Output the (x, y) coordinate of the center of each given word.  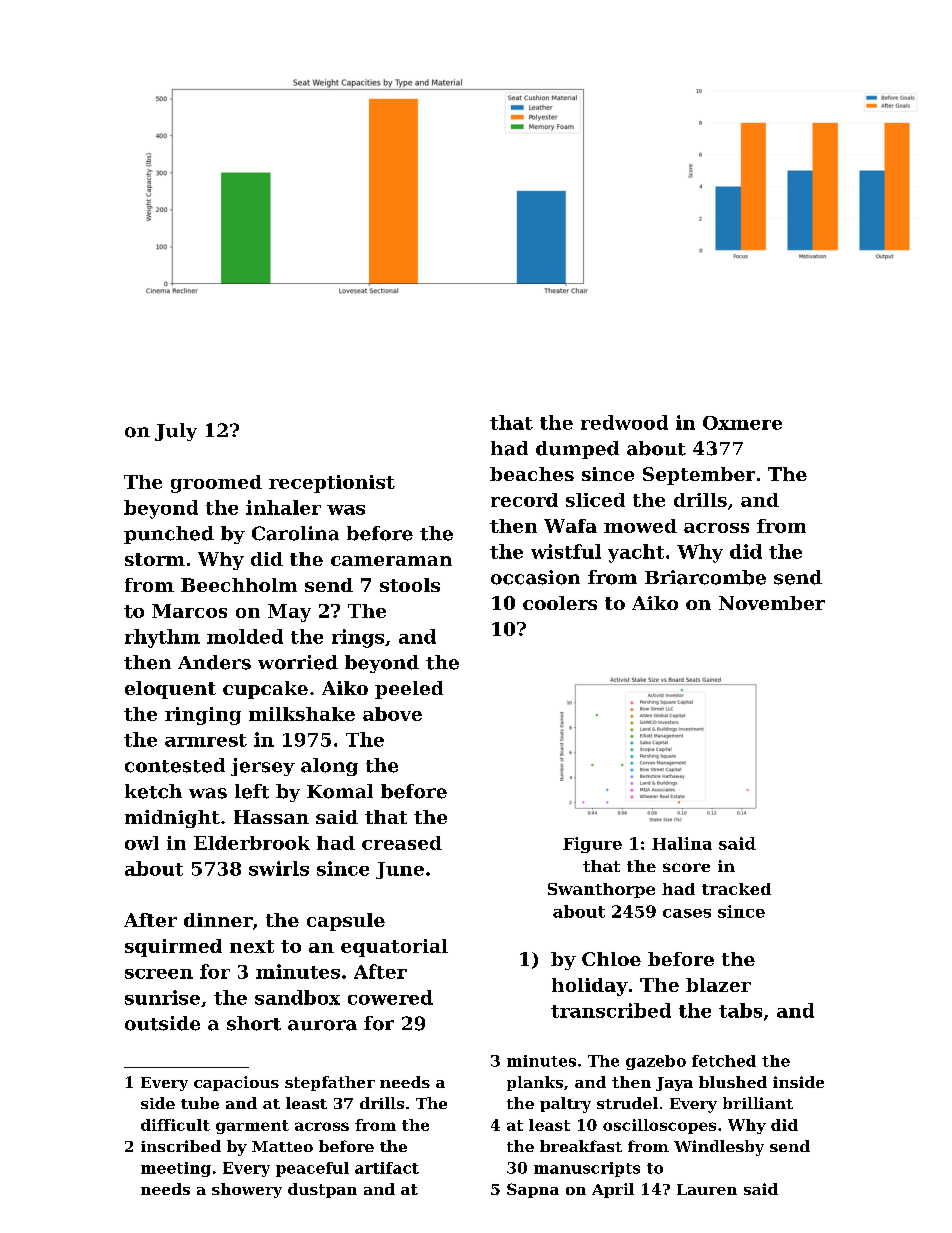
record (524, 500)
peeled (409, 690)
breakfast (581, 1146)
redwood (624, 422)
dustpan (322, 1190)
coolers (560, 603)
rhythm (162, 638)
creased (402, 843)
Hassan (271, 817)
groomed (216, 484)
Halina (682, 843)
